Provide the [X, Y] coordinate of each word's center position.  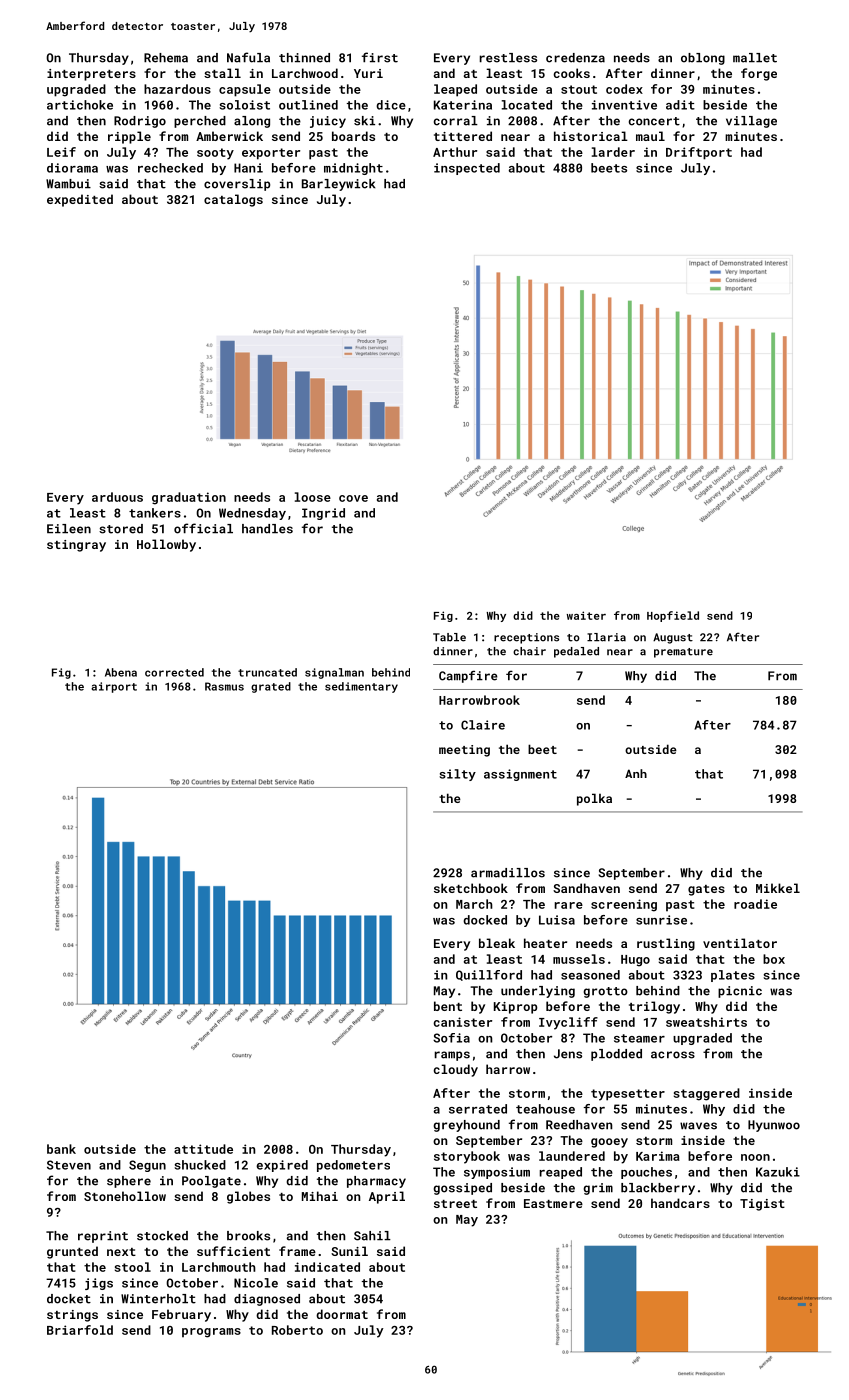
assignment [520, 775]
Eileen [69, 529]
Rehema [166, 58]
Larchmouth [219, 1267]
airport [114, 687]
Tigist [762, 1205]
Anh [636, 773]
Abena [121, 672]
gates [706, 890]
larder [613, 152]
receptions [526, 638]
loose [313, 497]
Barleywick [339, 185]
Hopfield [673, 616]
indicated [327, 1267]
